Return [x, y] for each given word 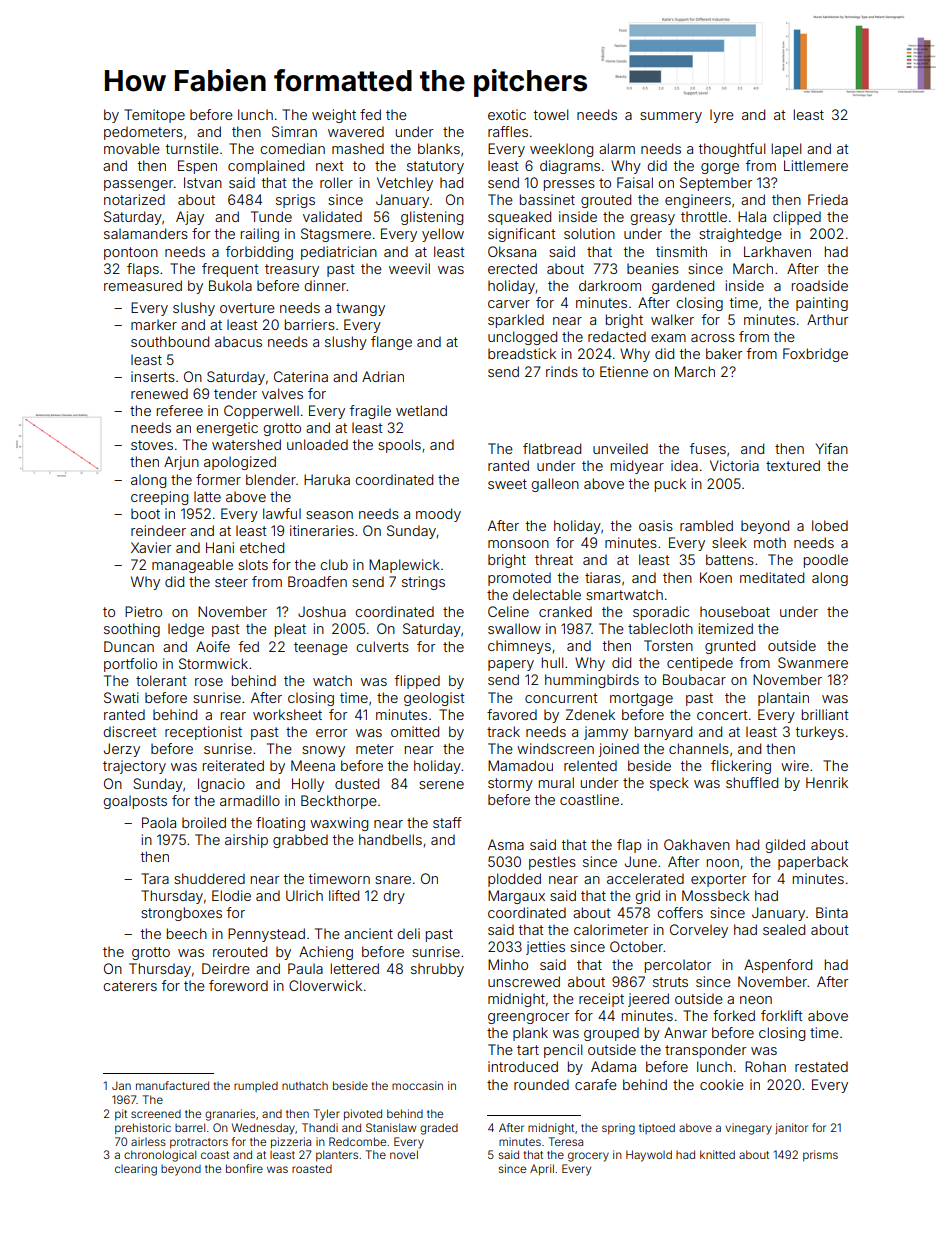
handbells [390, 839]
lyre [722, 116]
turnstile [192, 148]
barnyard [663, 733]
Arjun [181, 463]
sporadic [661, 613]
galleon [555, 485]
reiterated [233, 765]
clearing [136, 1170]
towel [551, 114]
